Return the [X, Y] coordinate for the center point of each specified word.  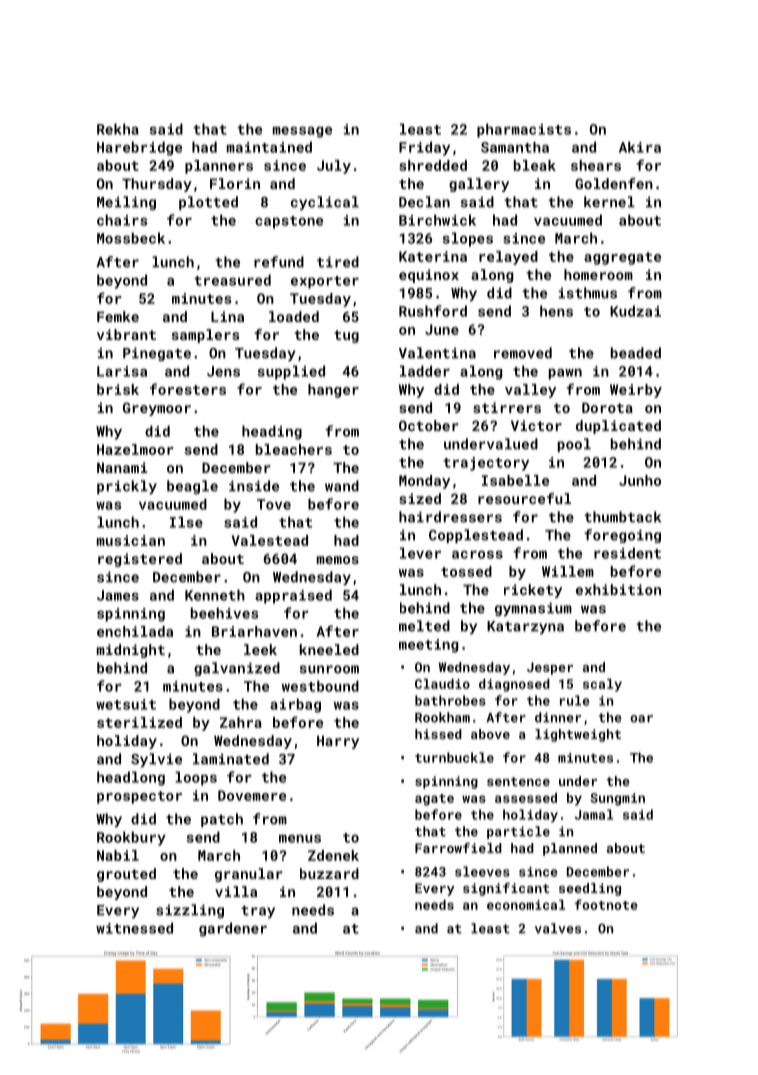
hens [556, 311]
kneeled [329, 649]
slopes [467, 239]
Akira [640, 147]
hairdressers [450, 517]
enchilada [135, 631]
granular [248, 875]
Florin [235, 183]
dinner [558, 717]
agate [434, 800]
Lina [227, 316]
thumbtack [622, 517]
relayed [508, 258]
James [118, 595]
